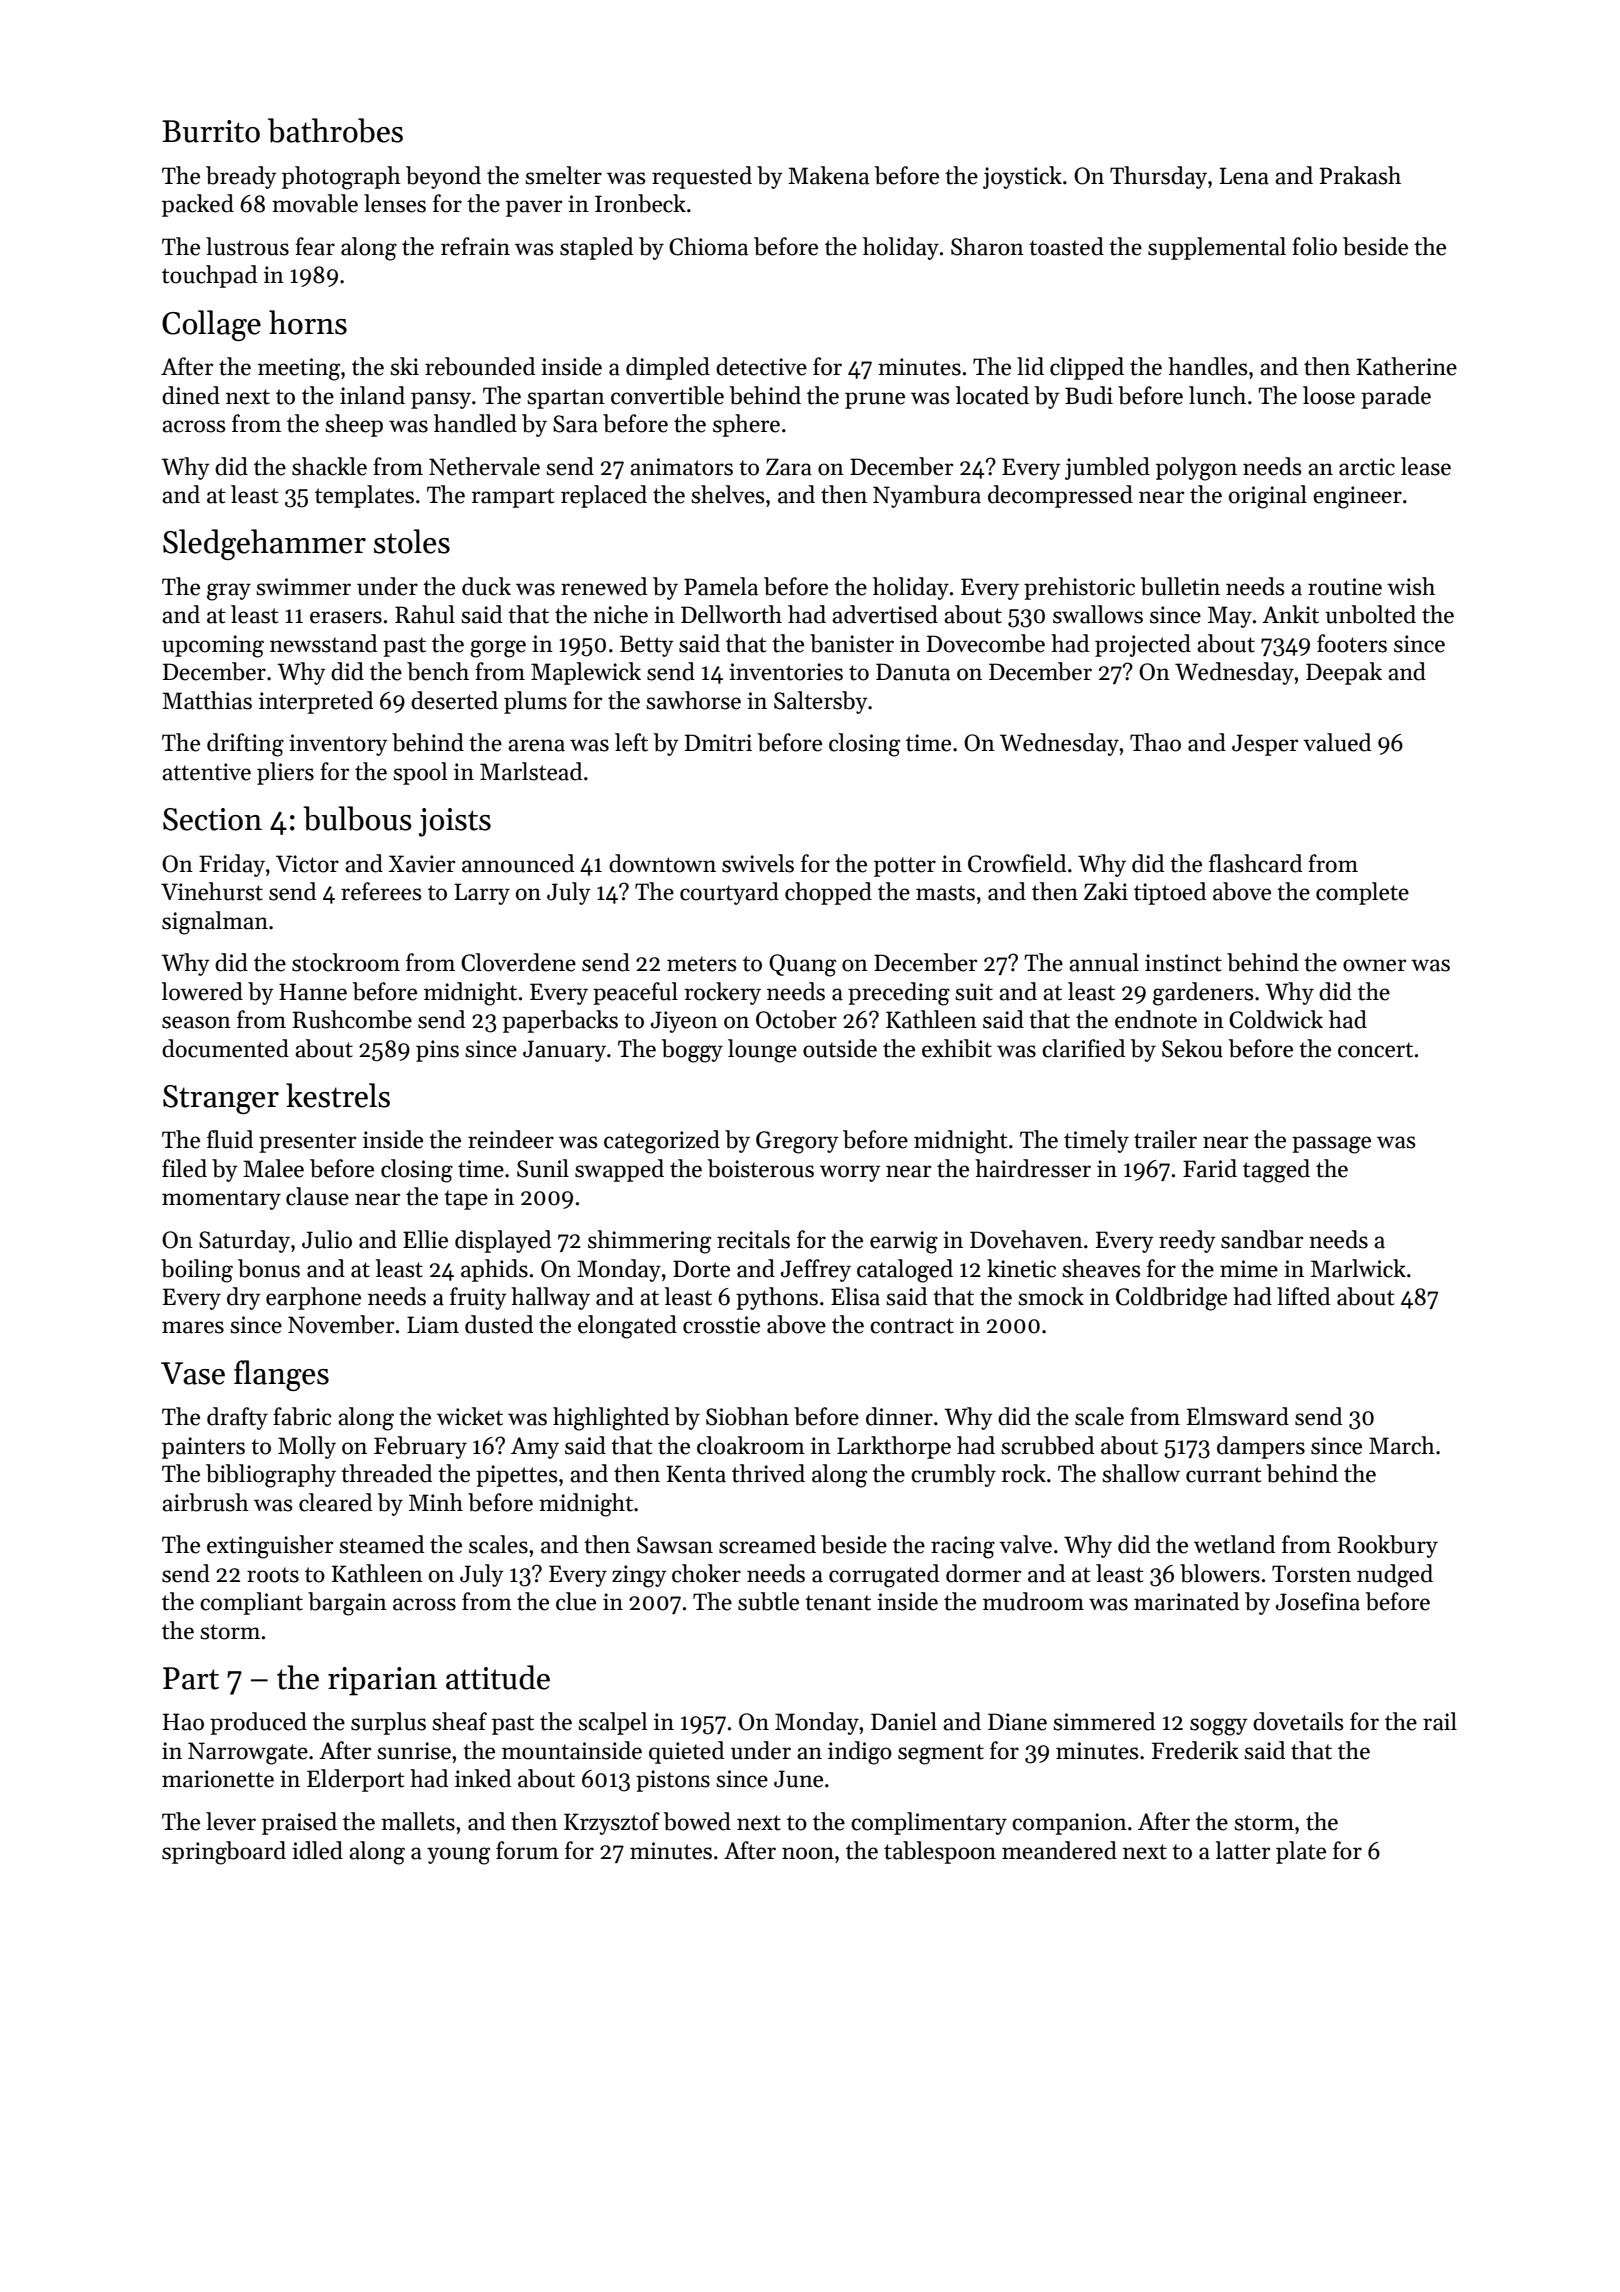  What do you see at coordinates (697, 1821) in the screenshot?
I see `bowed` at bounding box center [697, 1821].
